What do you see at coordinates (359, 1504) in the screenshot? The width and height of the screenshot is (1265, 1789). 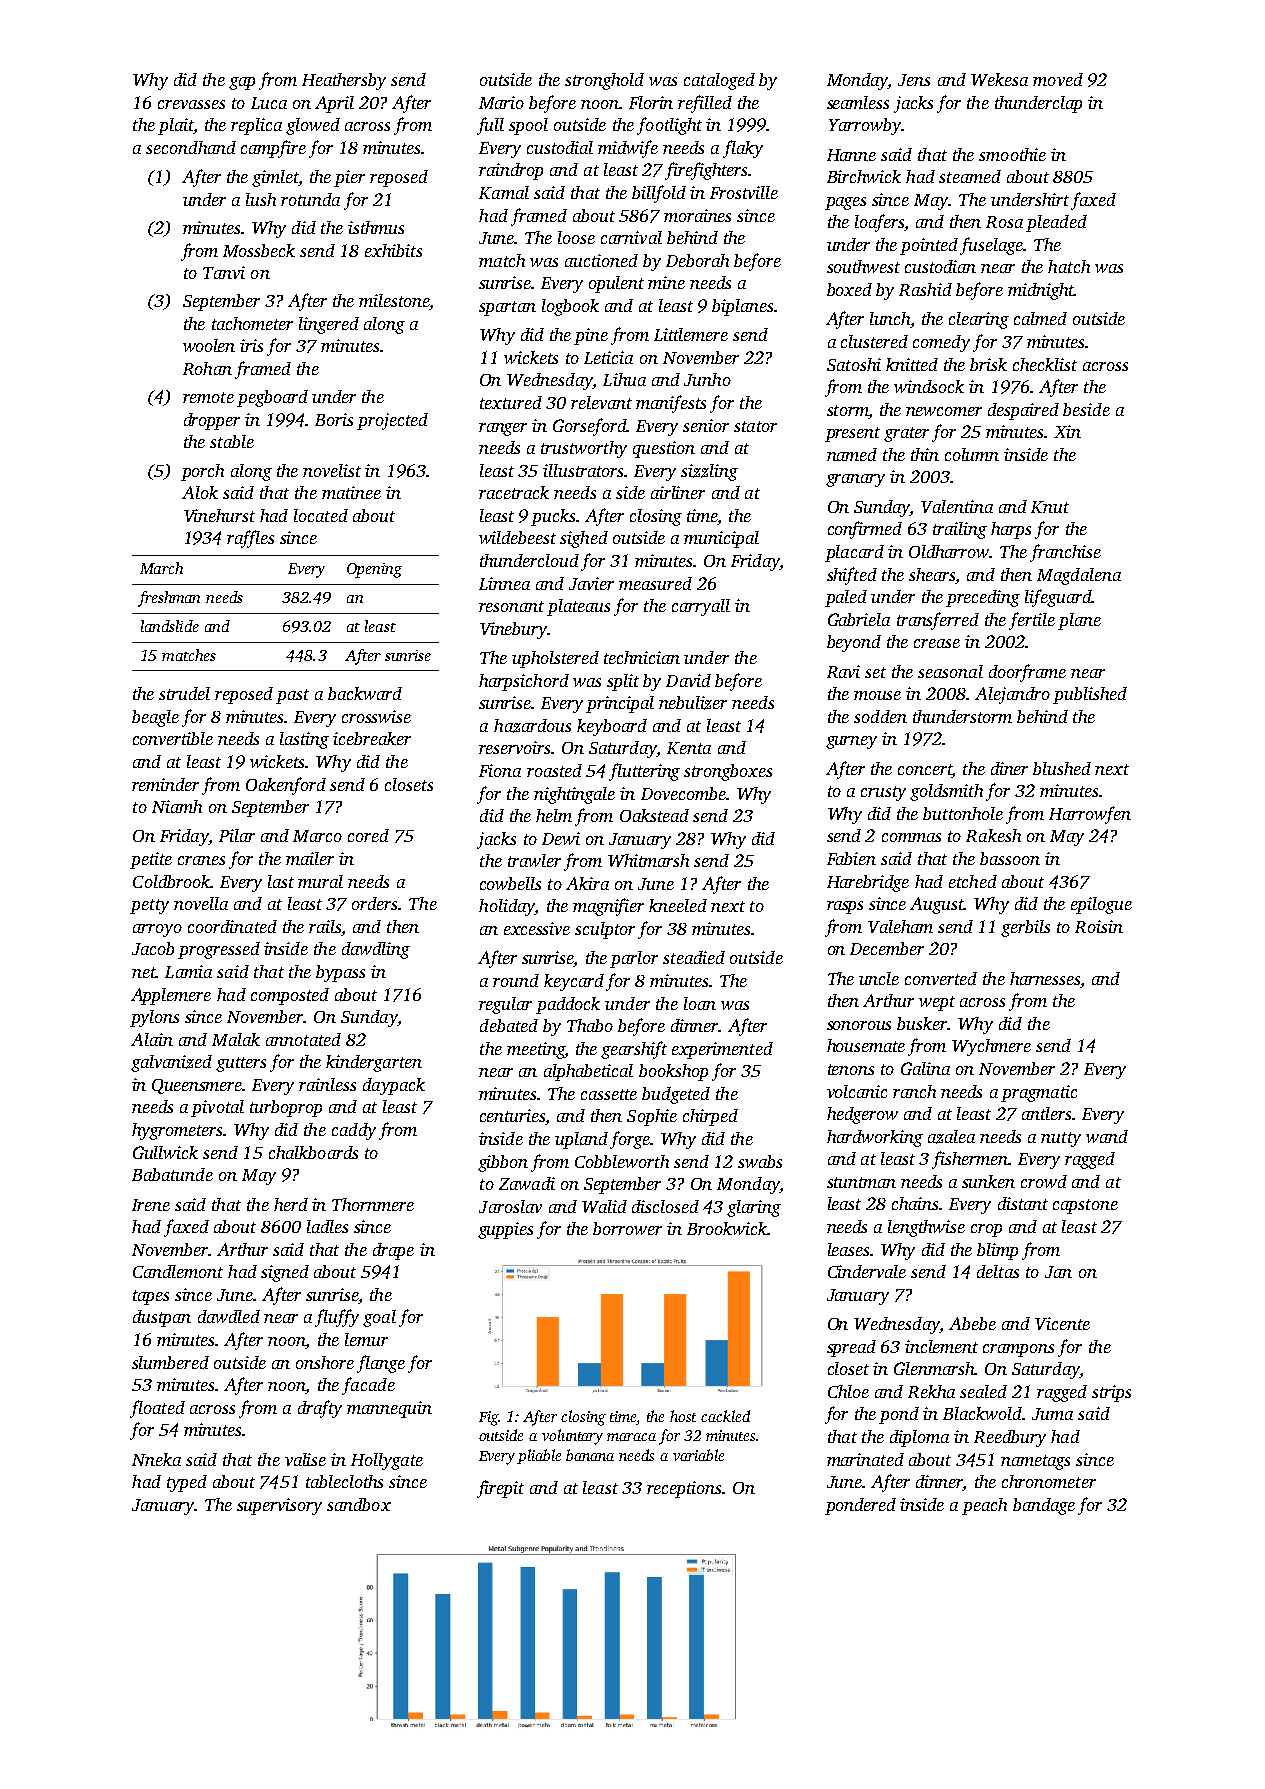 I see `sandbox` at bounding box center [359, 1504].
